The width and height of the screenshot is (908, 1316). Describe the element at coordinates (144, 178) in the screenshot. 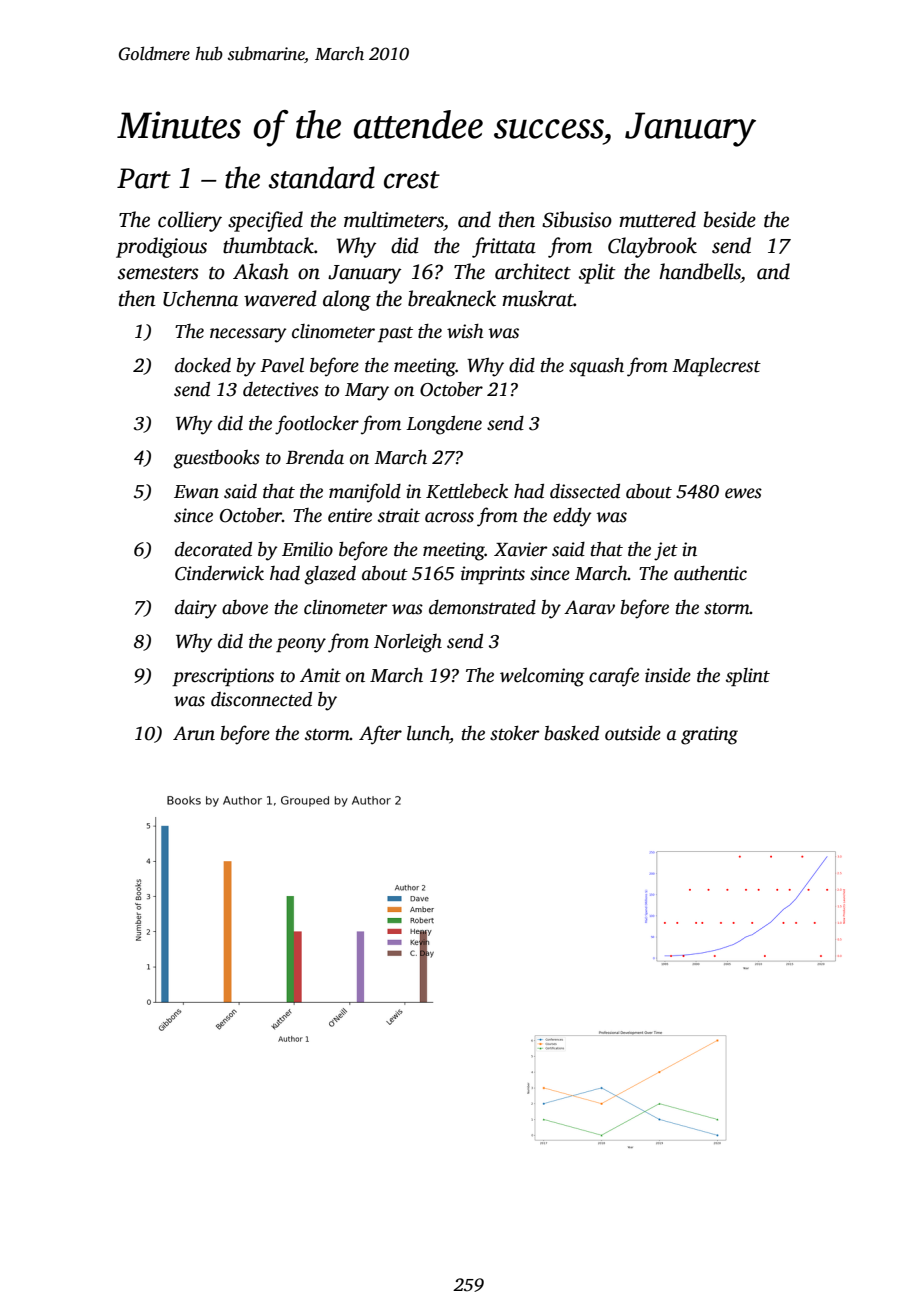

I see `Part` at that location.
